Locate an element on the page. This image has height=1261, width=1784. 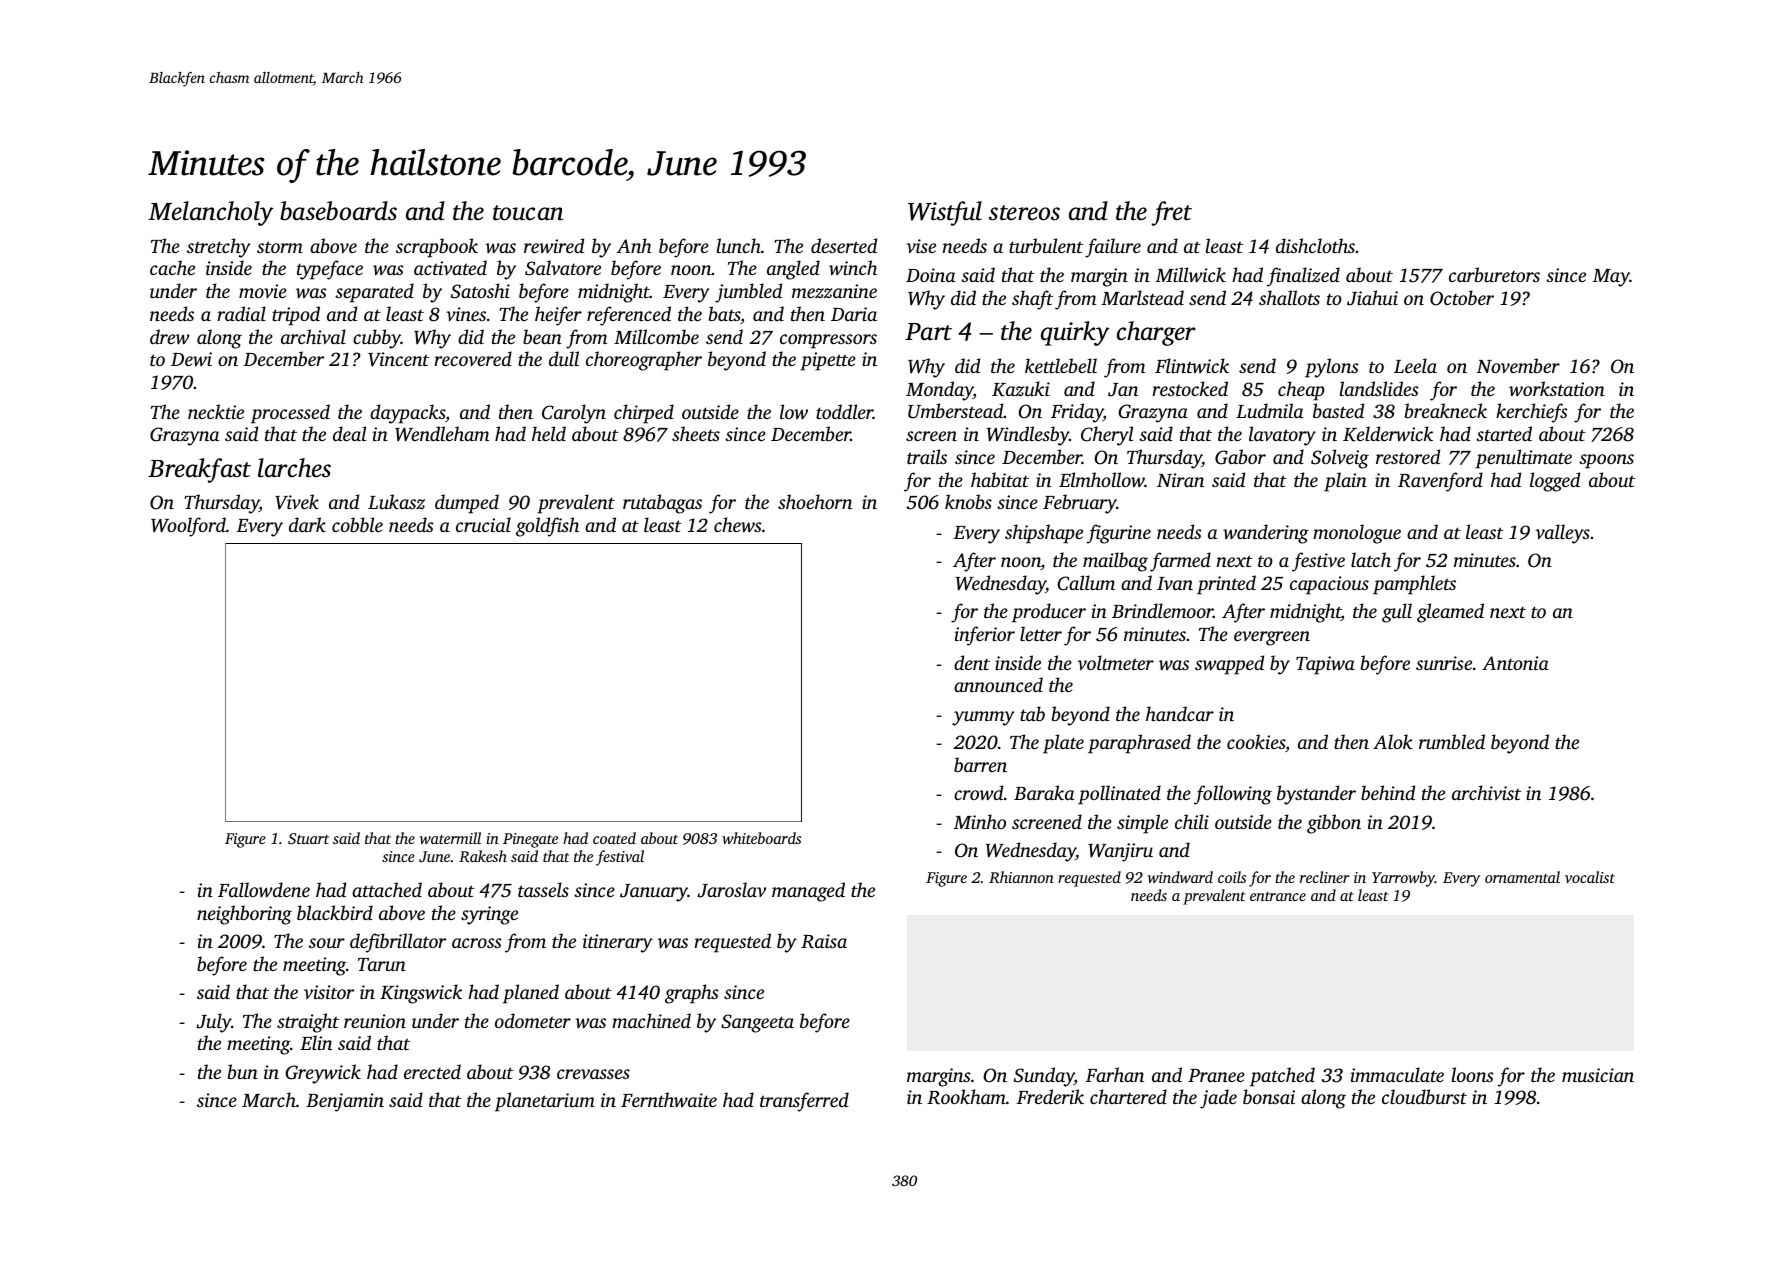
Yarrowby is located at coordinates (1403, 879).
